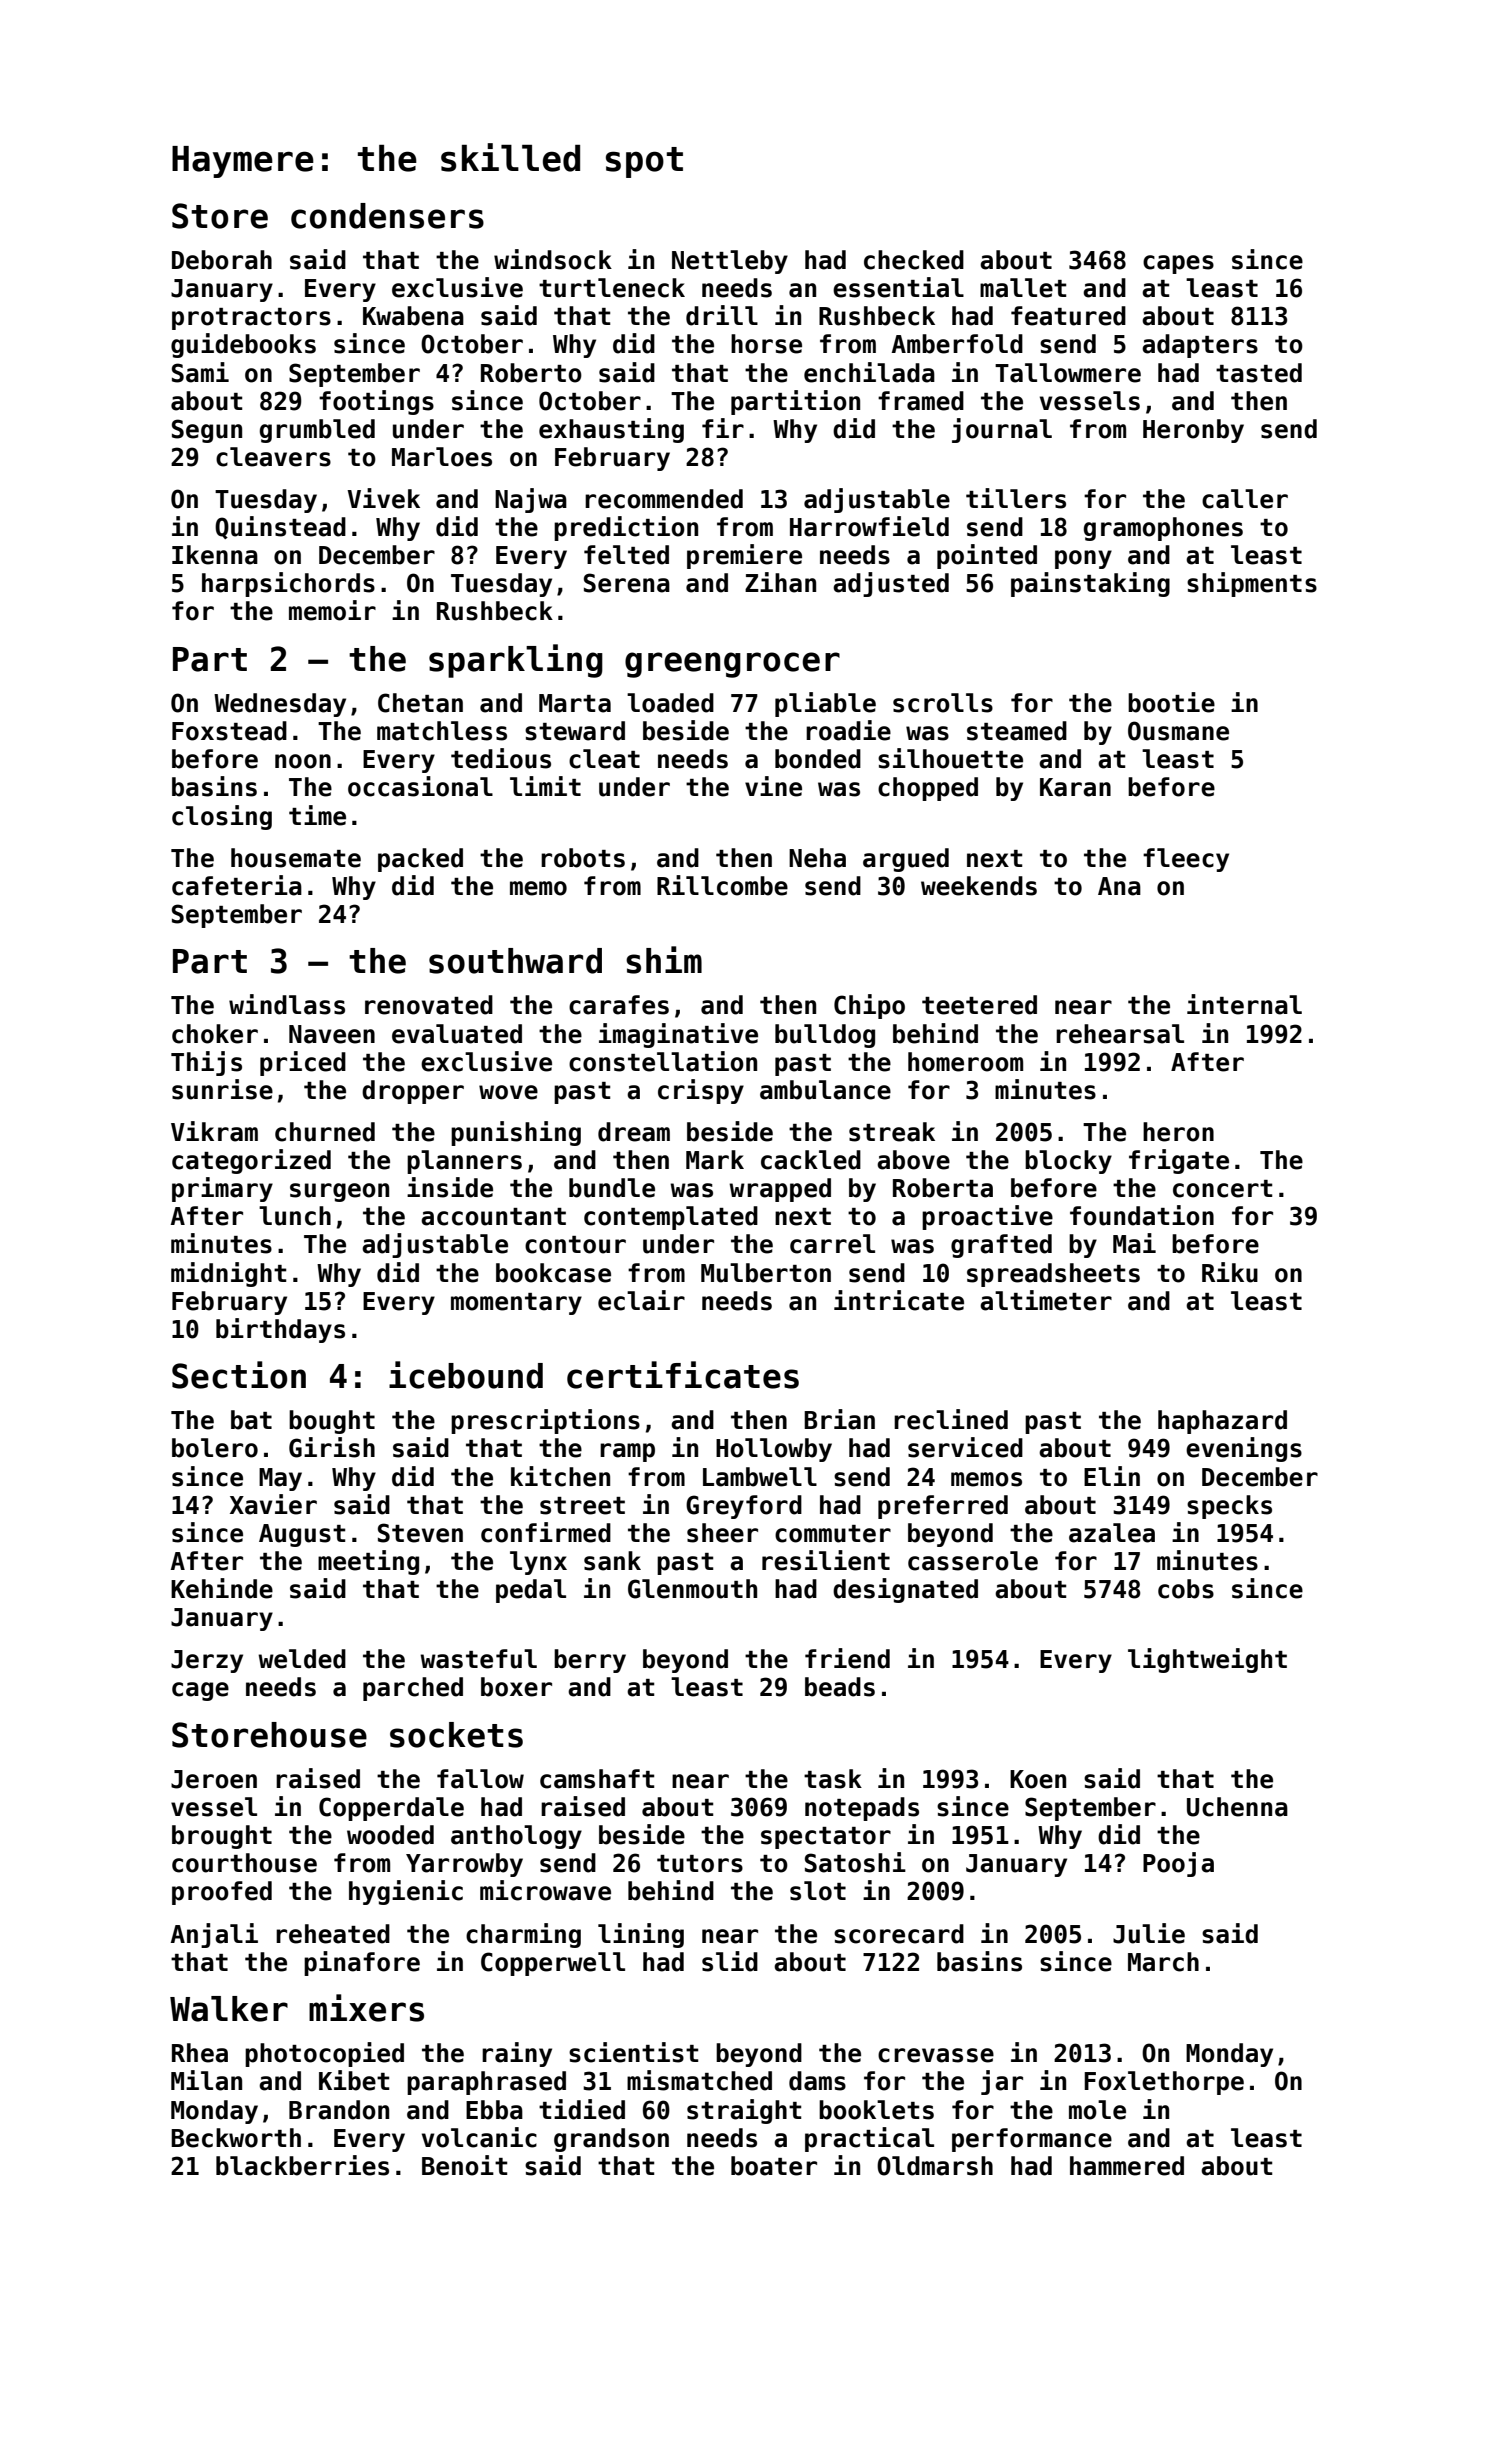  I want to click on Glenmouth, so click(692, 1589).
